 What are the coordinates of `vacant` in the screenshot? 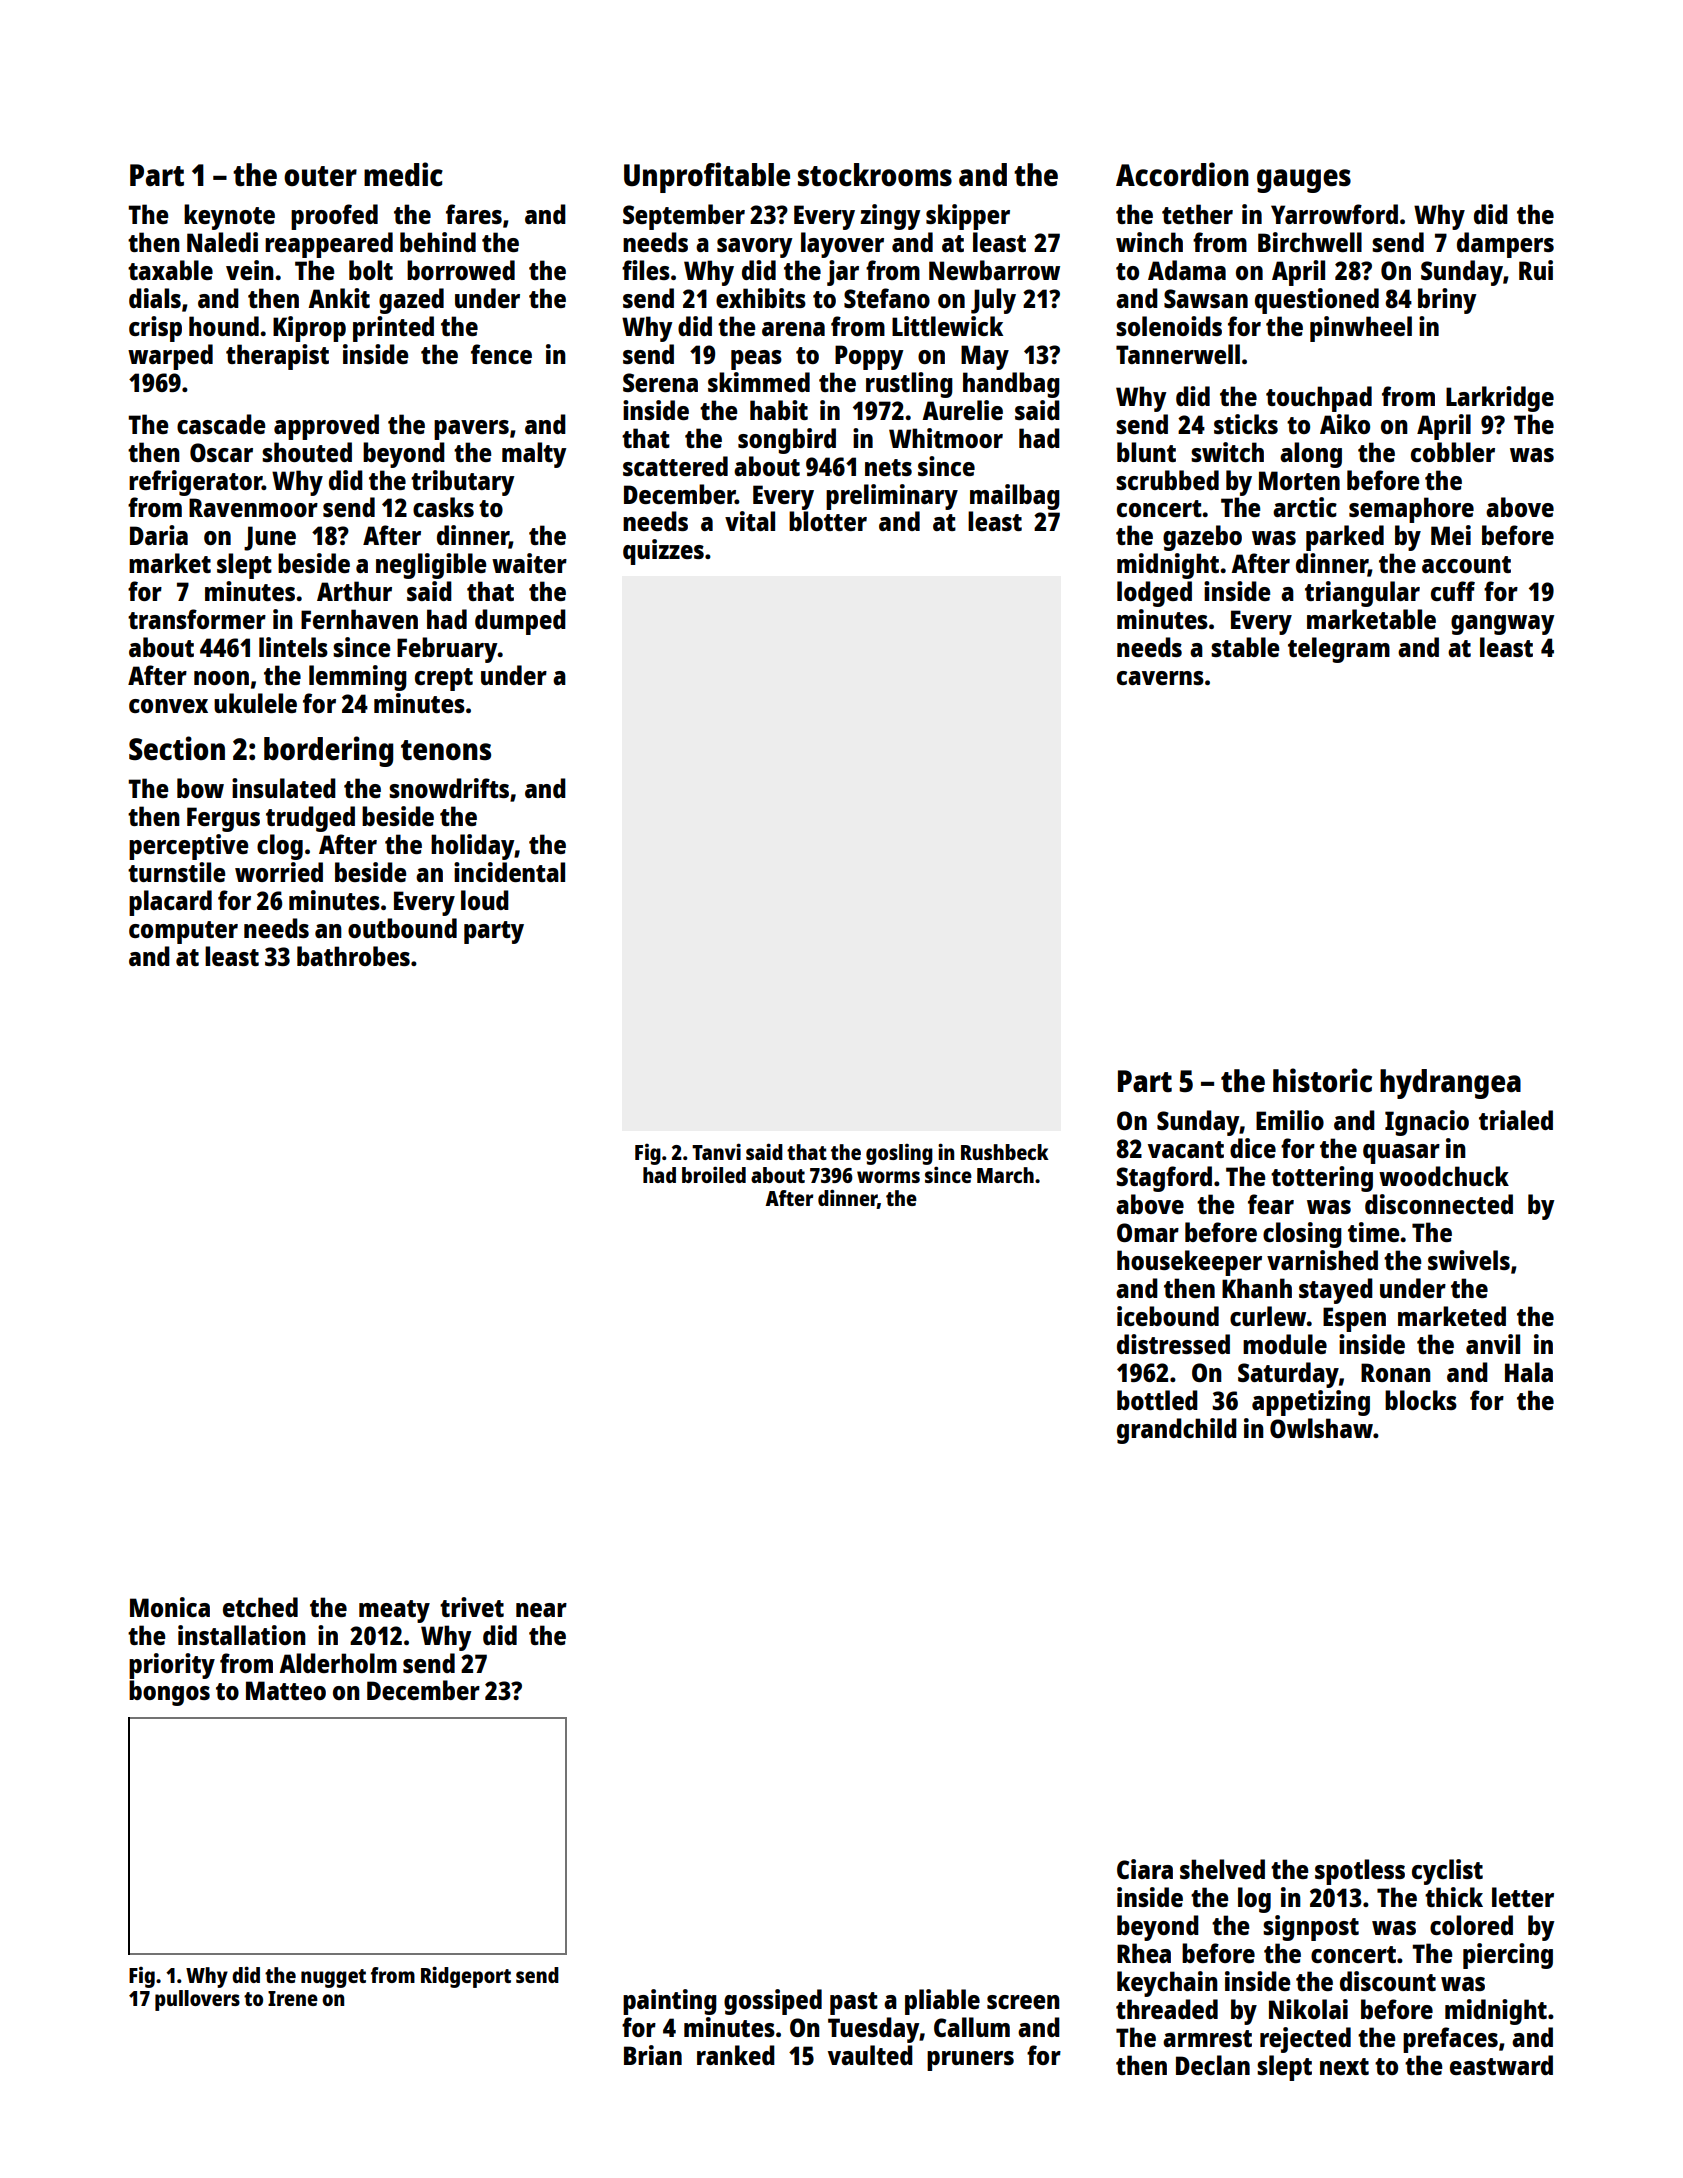 It's located at (1186, 1149).
